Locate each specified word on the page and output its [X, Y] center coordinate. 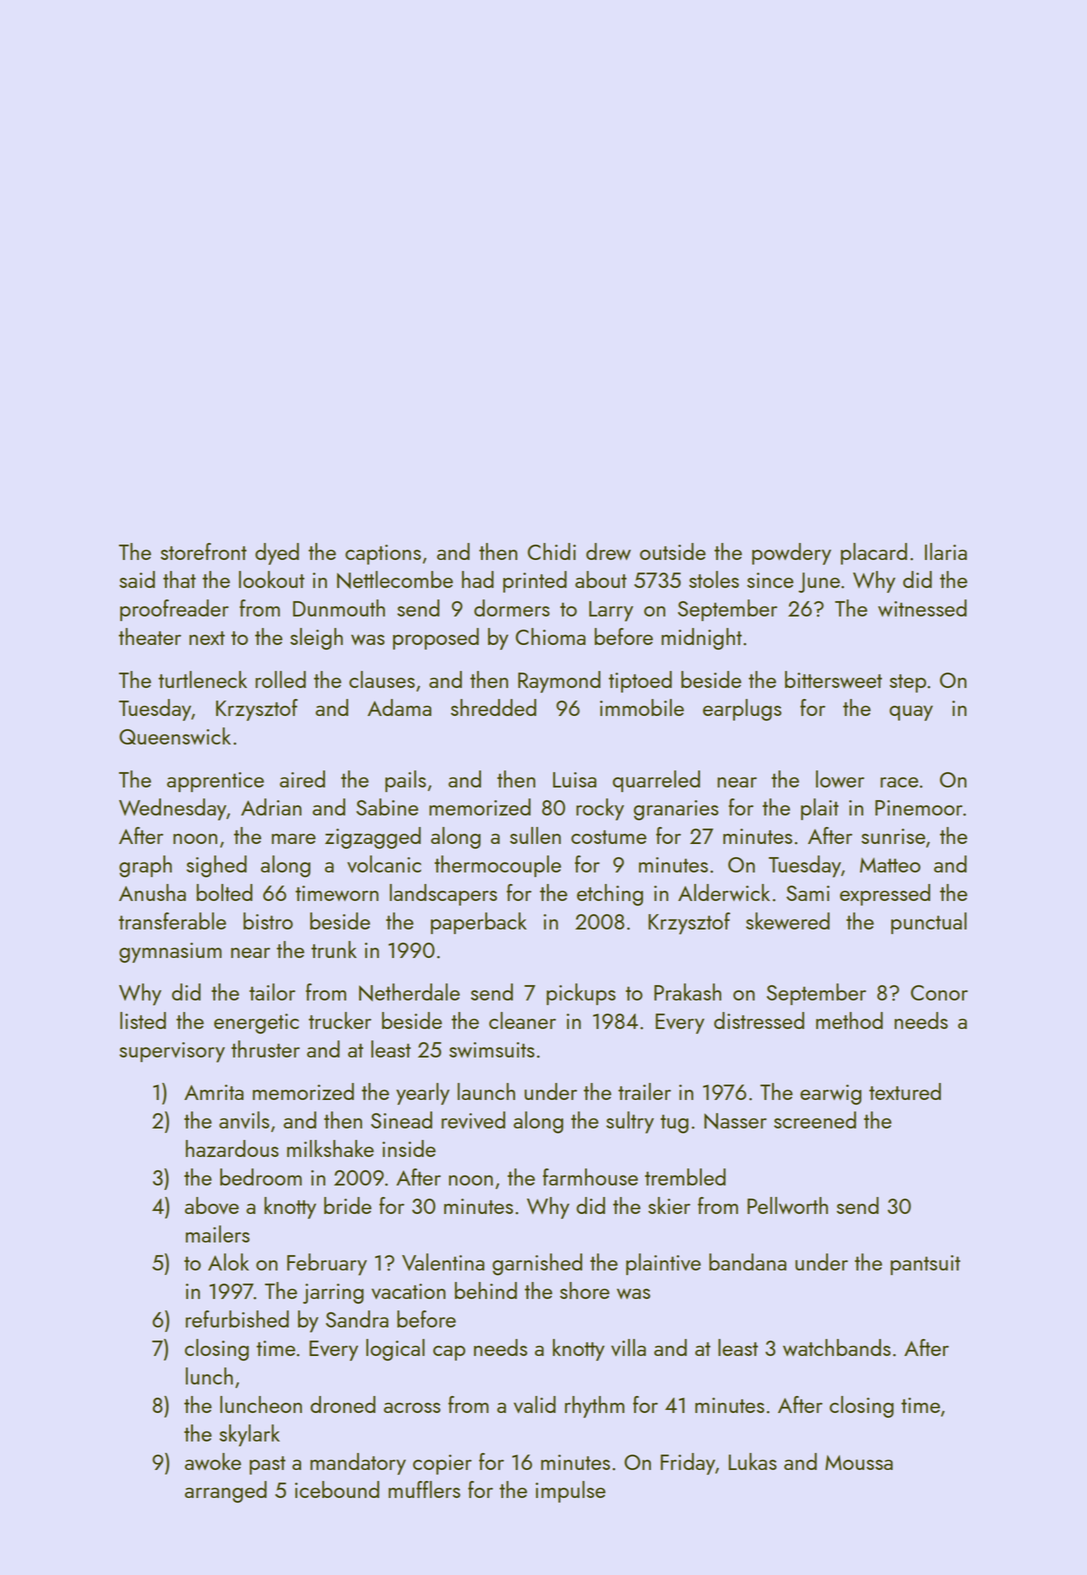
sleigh [316, 639]
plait [820, 809]
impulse [571, 1492]
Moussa [859, 1462]
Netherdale [409, 992]
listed [143, 1020]
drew [608, 551]
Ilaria [946, 551]
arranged [226, 1492]
